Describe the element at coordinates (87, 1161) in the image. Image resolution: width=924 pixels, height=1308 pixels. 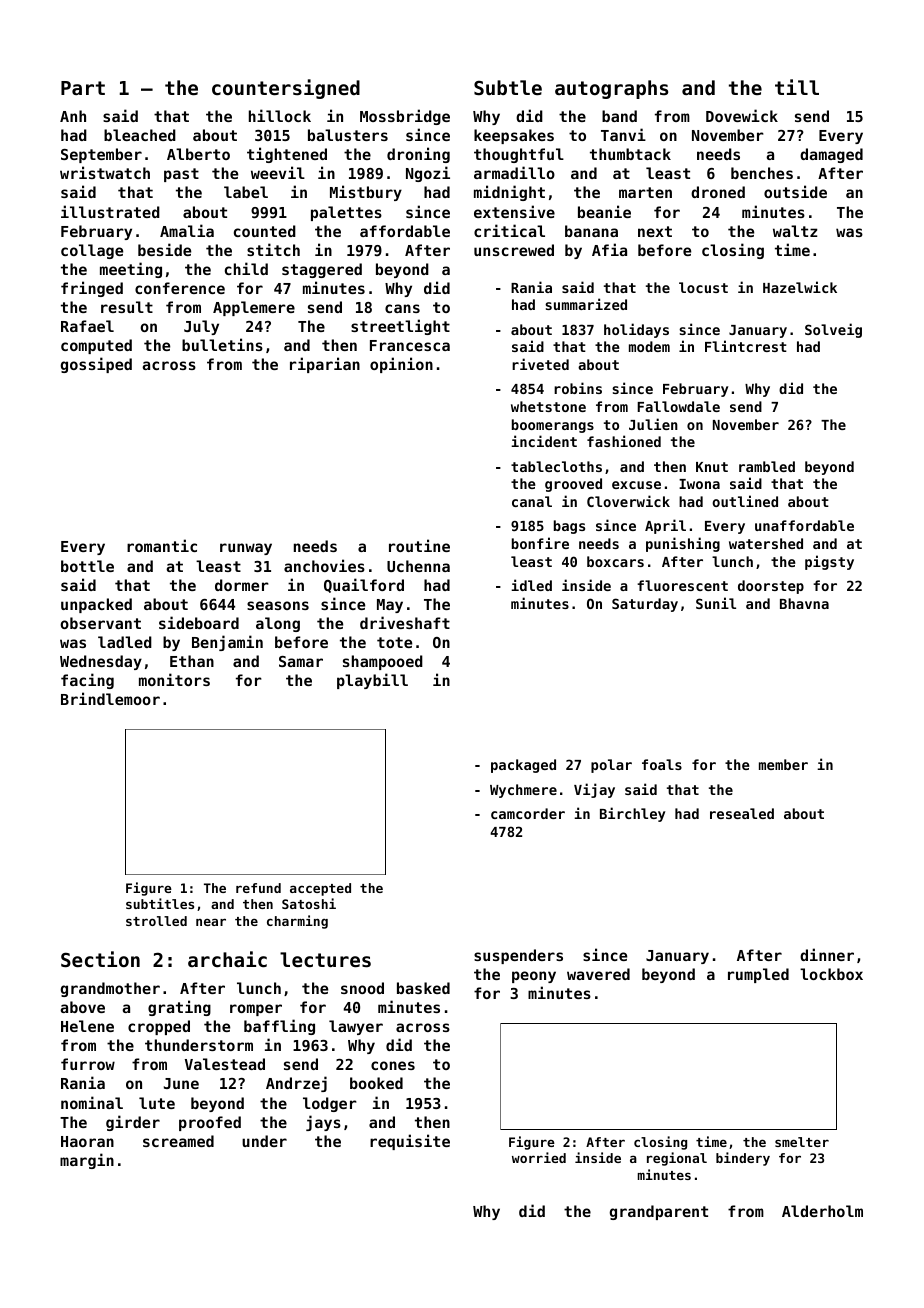
I see `margin` at that location.
